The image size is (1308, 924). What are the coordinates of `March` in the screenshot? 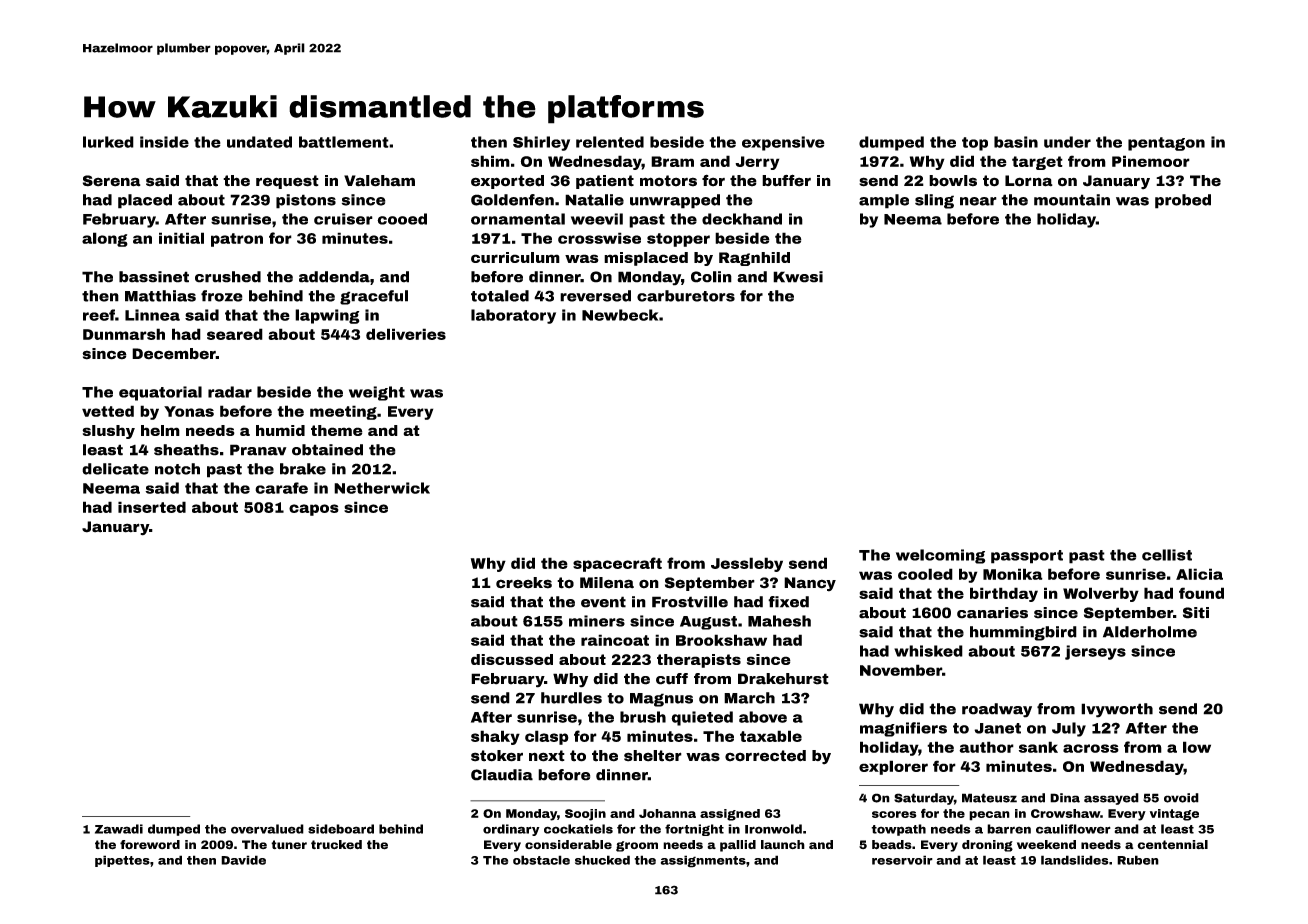 It's located at (749, 698).
